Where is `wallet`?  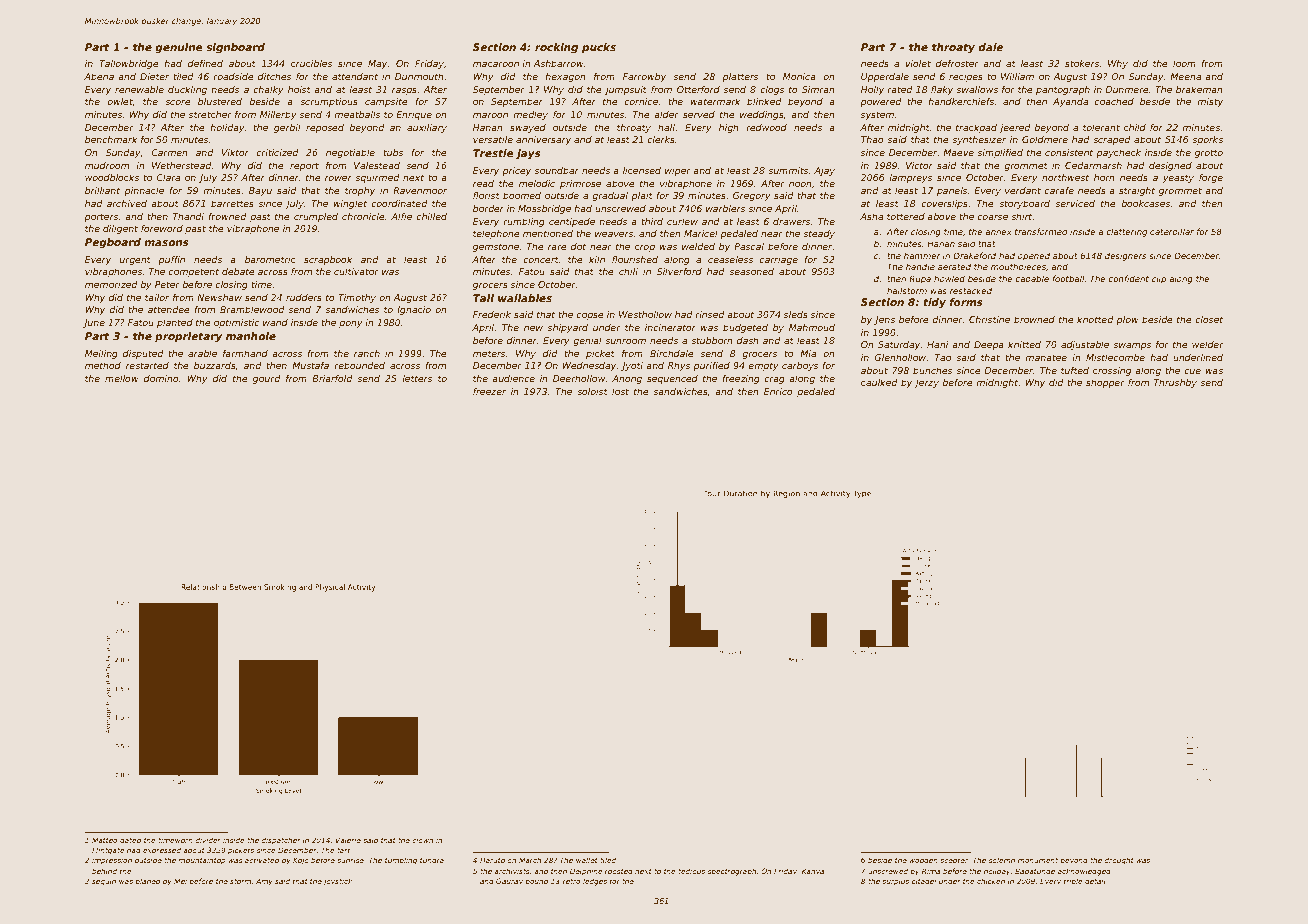 wallet is located at coordinates (587, 860).
